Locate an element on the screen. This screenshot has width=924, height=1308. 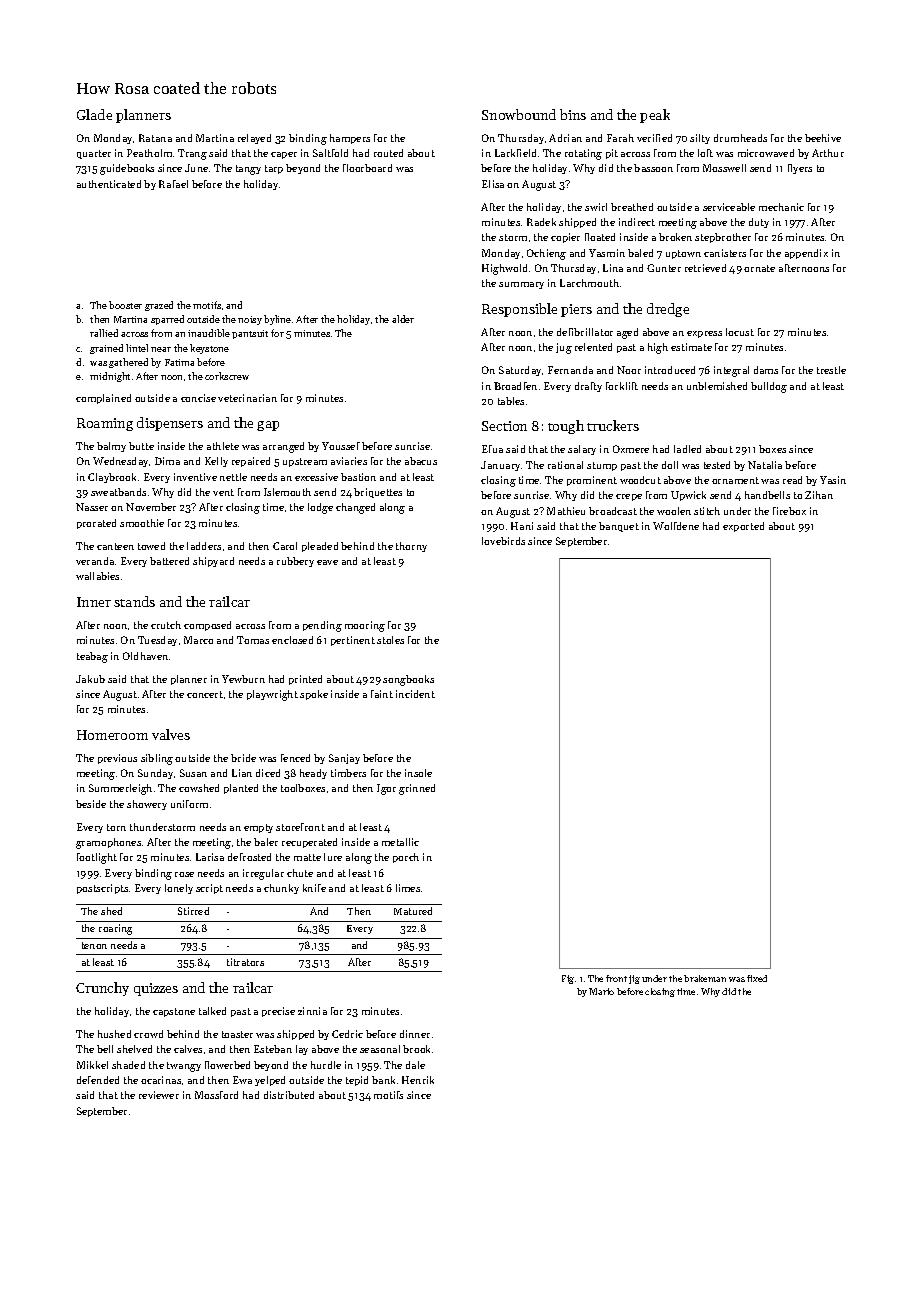
incident is located at coordinates (415, 694).
